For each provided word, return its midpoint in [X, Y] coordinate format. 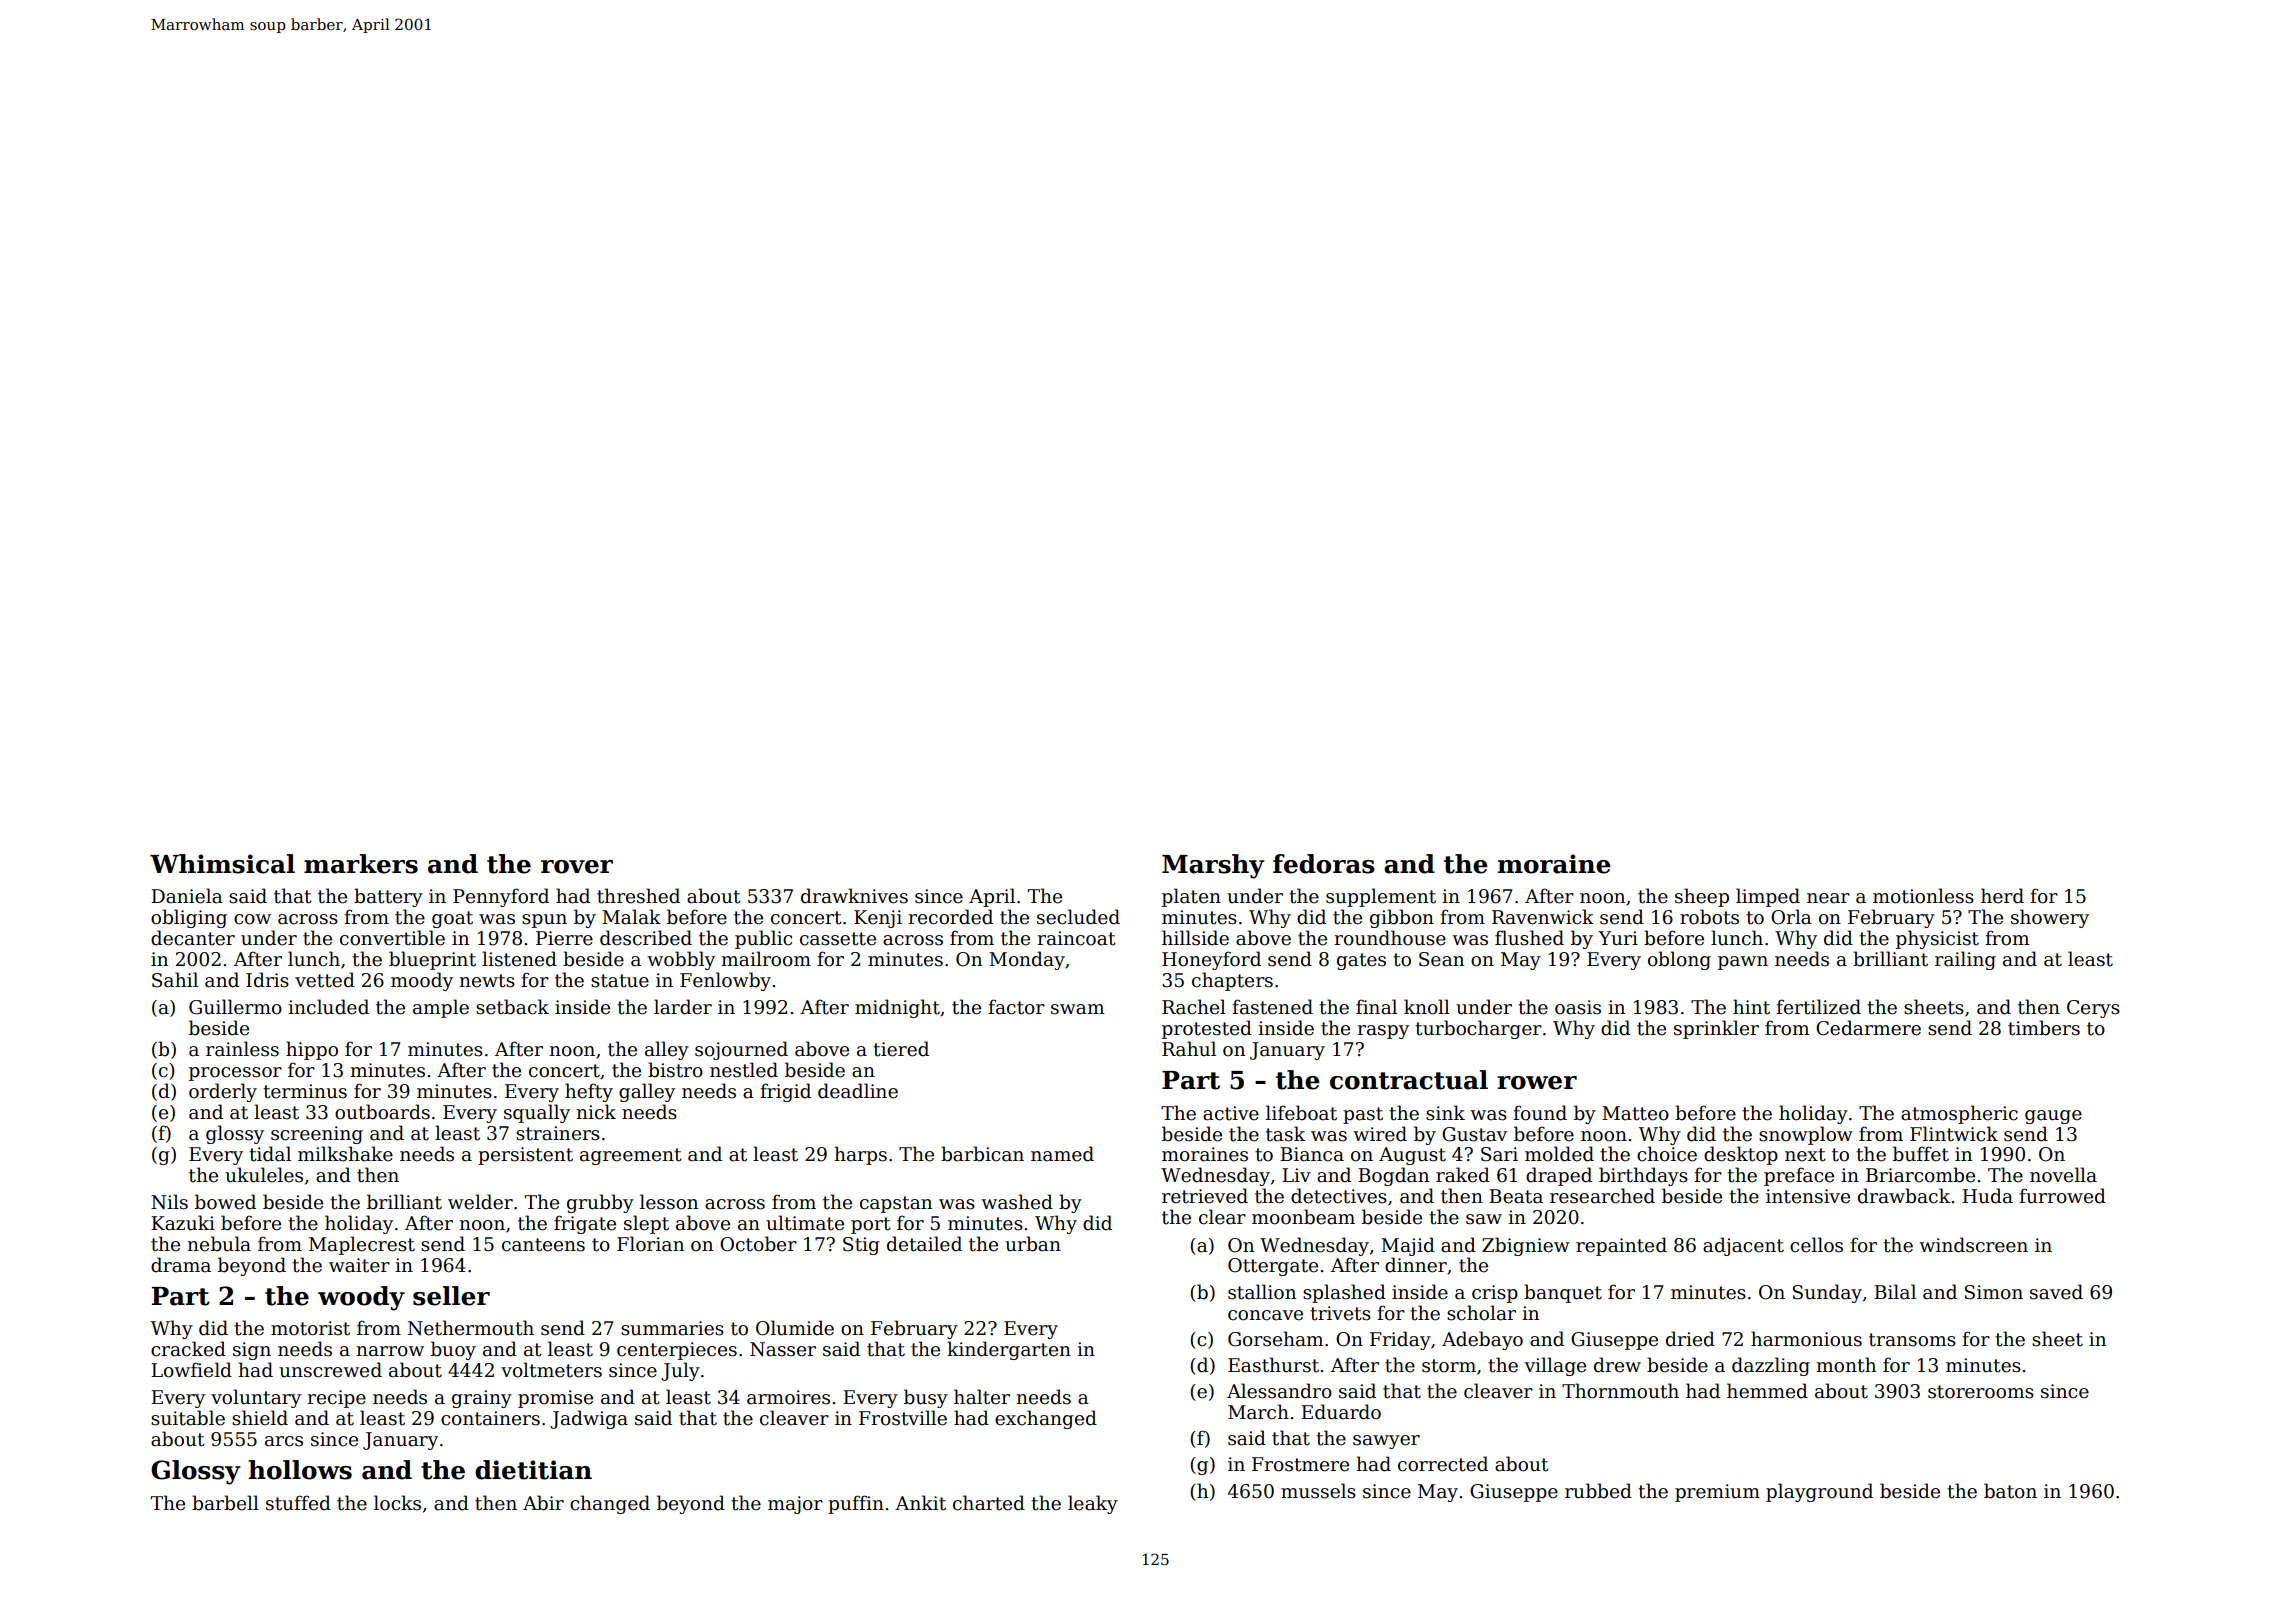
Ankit [920, 1503]
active [1231, 1113]
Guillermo [235, 1007]
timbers [2044, 1028]
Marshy [1213, 866]
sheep [1702, 897]
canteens [543, 1245]
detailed [924, 1244]
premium [1717, 1493]
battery [388, 897]
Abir [543, 1503]
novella [2063, 1175]
